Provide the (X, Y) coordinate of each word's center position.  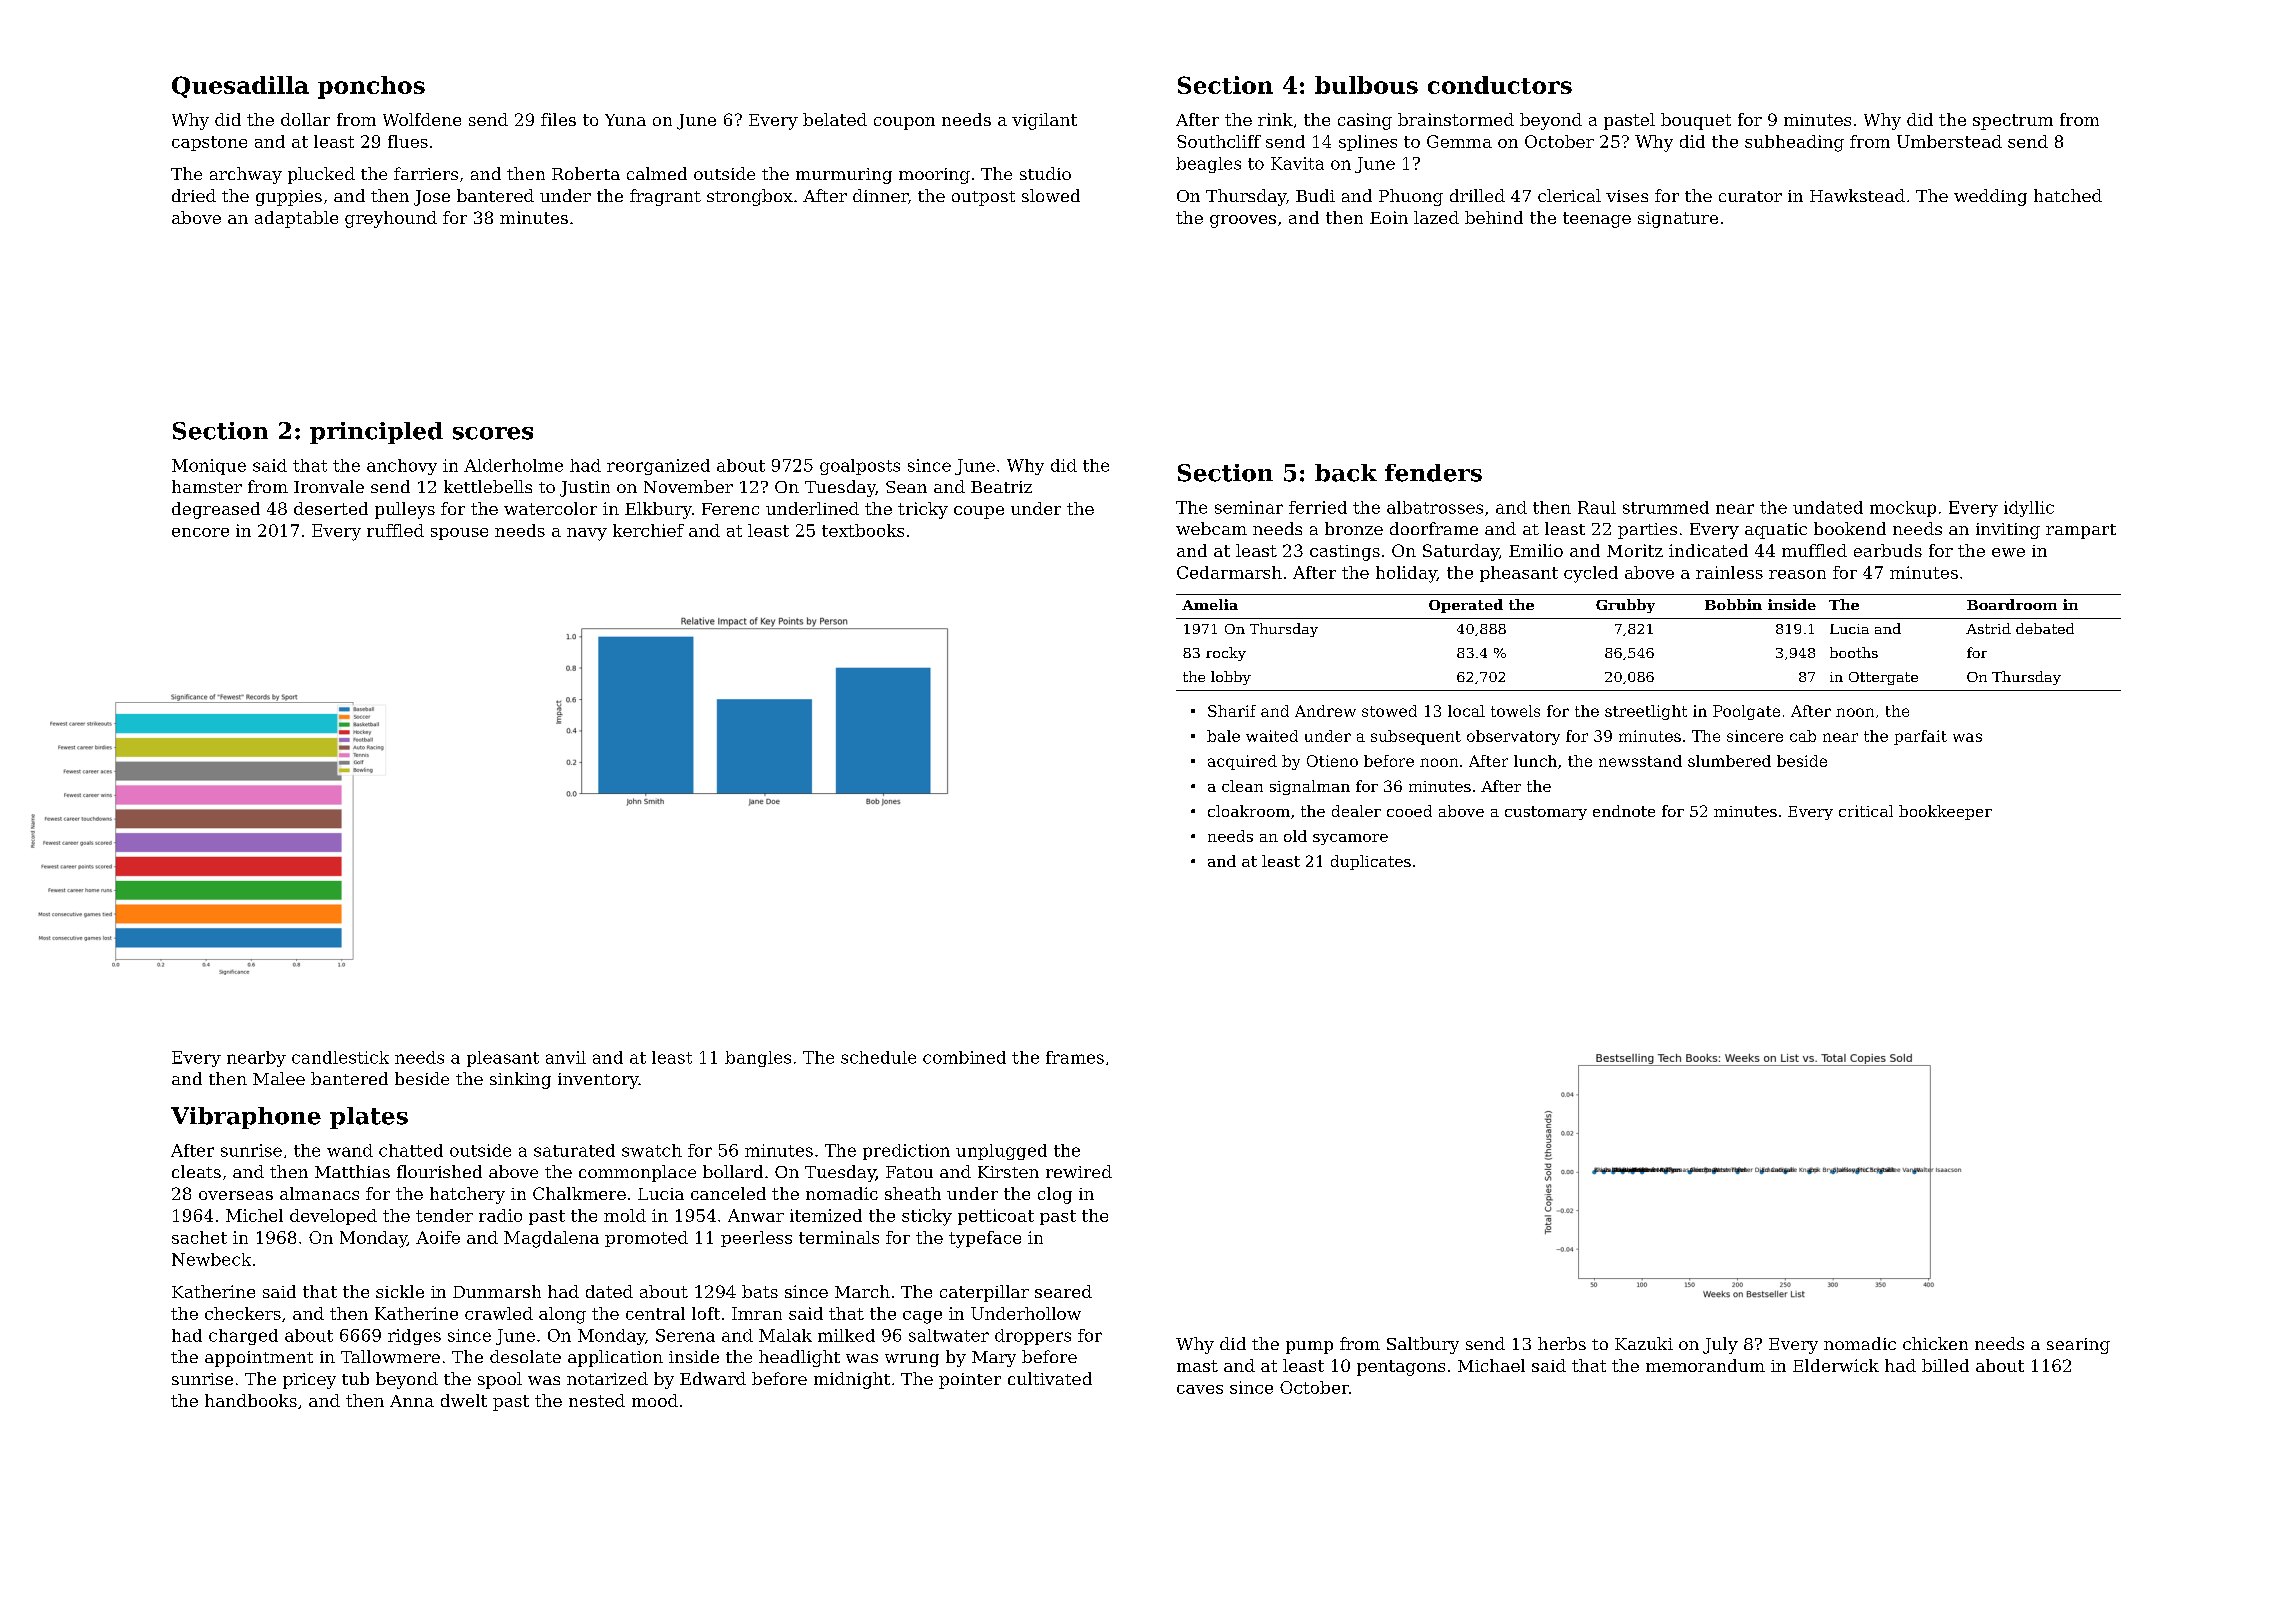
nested (597, 1400)
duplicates (1371, 862)
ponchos (371, 87)
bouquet (1696, 121)
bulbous (1366, 85)
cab (1803, 736)
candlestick (340, 1057)
